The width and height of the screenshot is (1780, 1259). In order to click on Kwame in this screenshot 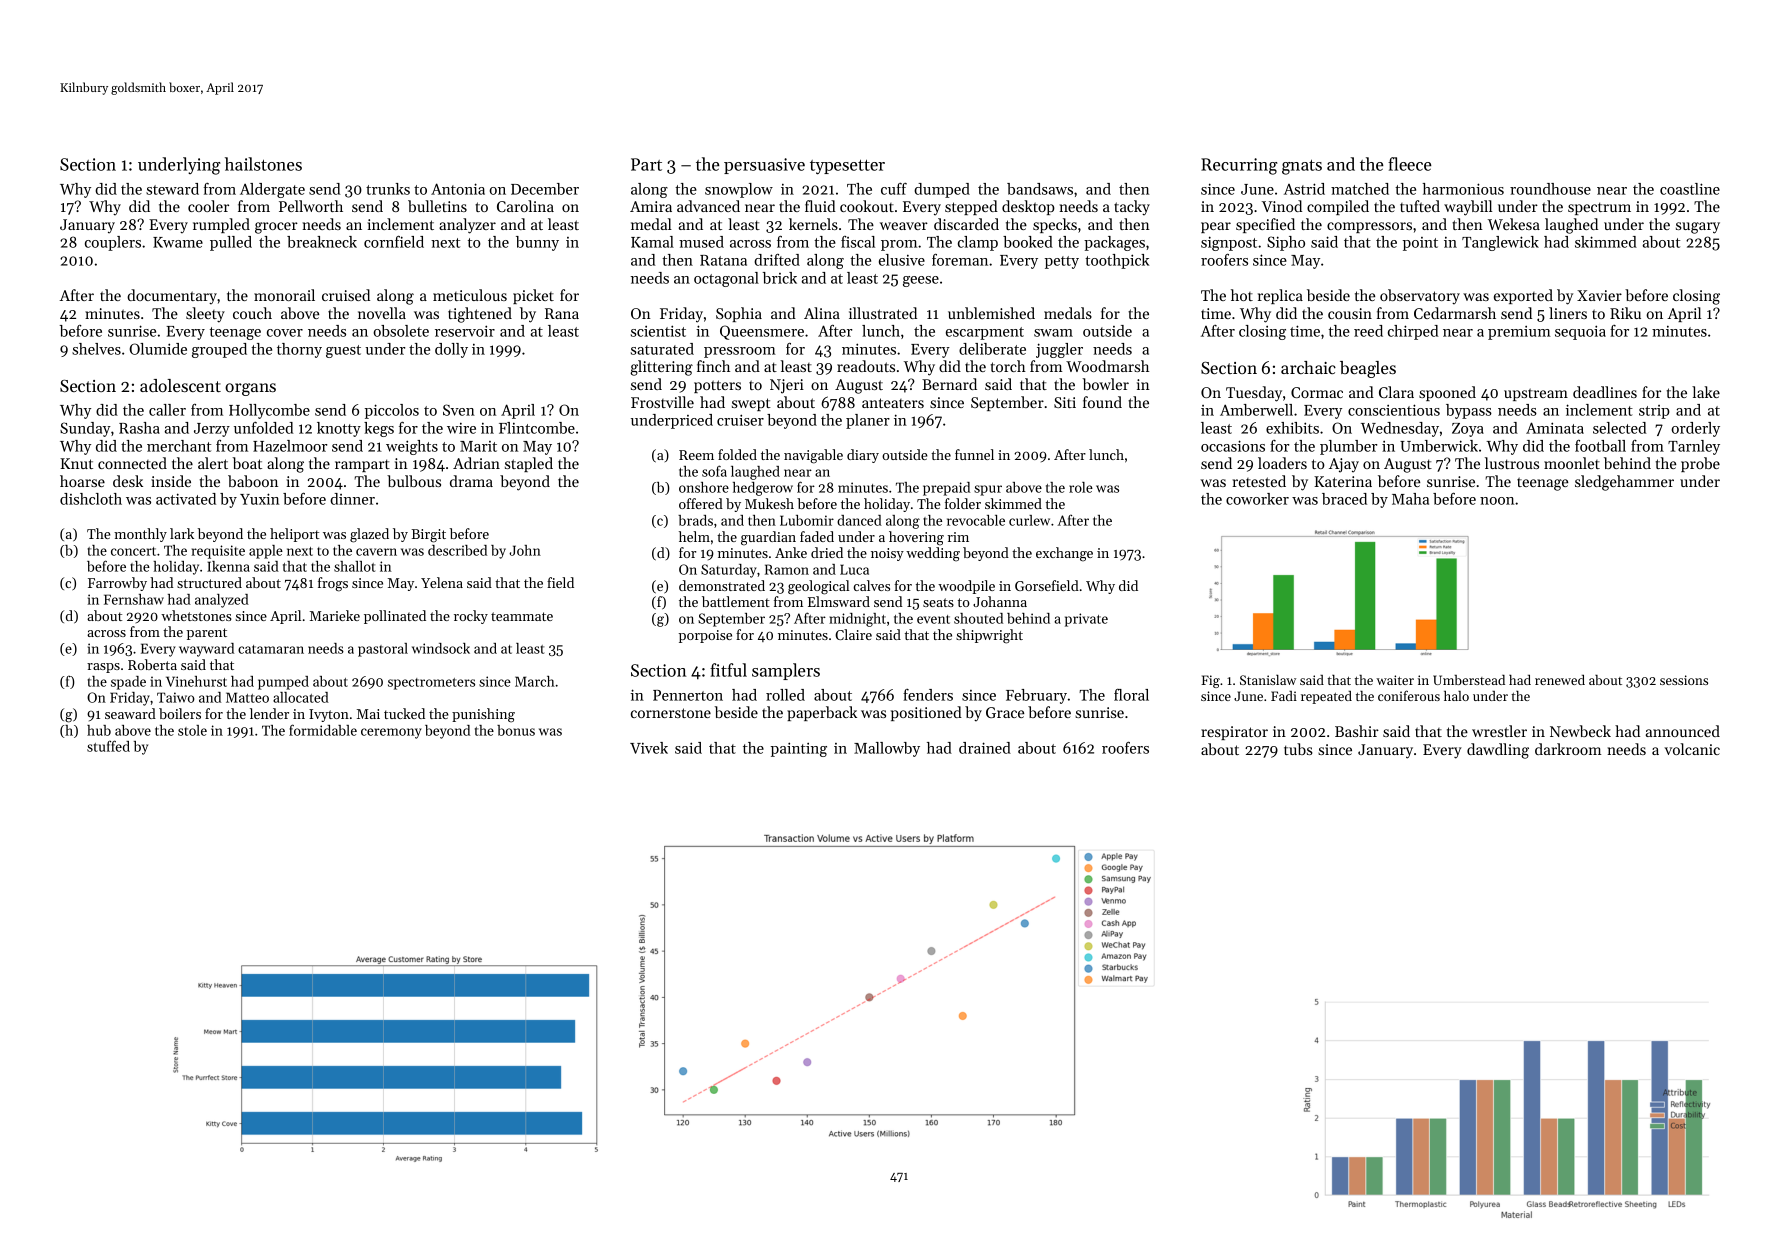, I will do `click(178, 242)`.
